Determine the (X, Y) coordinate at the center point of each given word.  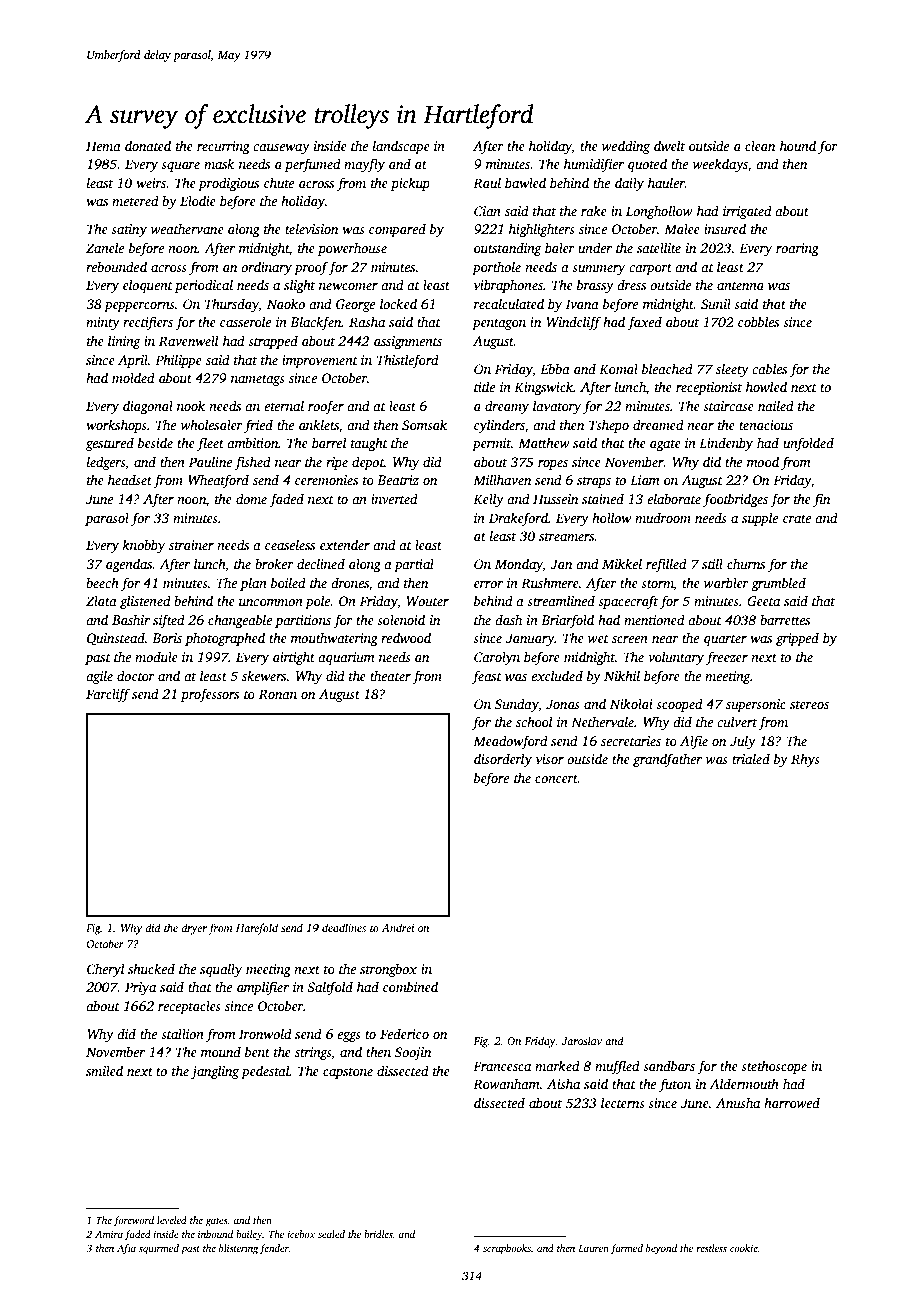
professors (210, 695)
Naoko (286, 303)
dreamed (658, 424)
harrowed (792, 1102)
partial (414, 565)
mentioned (654, 619)
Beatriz (398, 480)
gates (216, 1222)
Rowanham (506, 1083)
